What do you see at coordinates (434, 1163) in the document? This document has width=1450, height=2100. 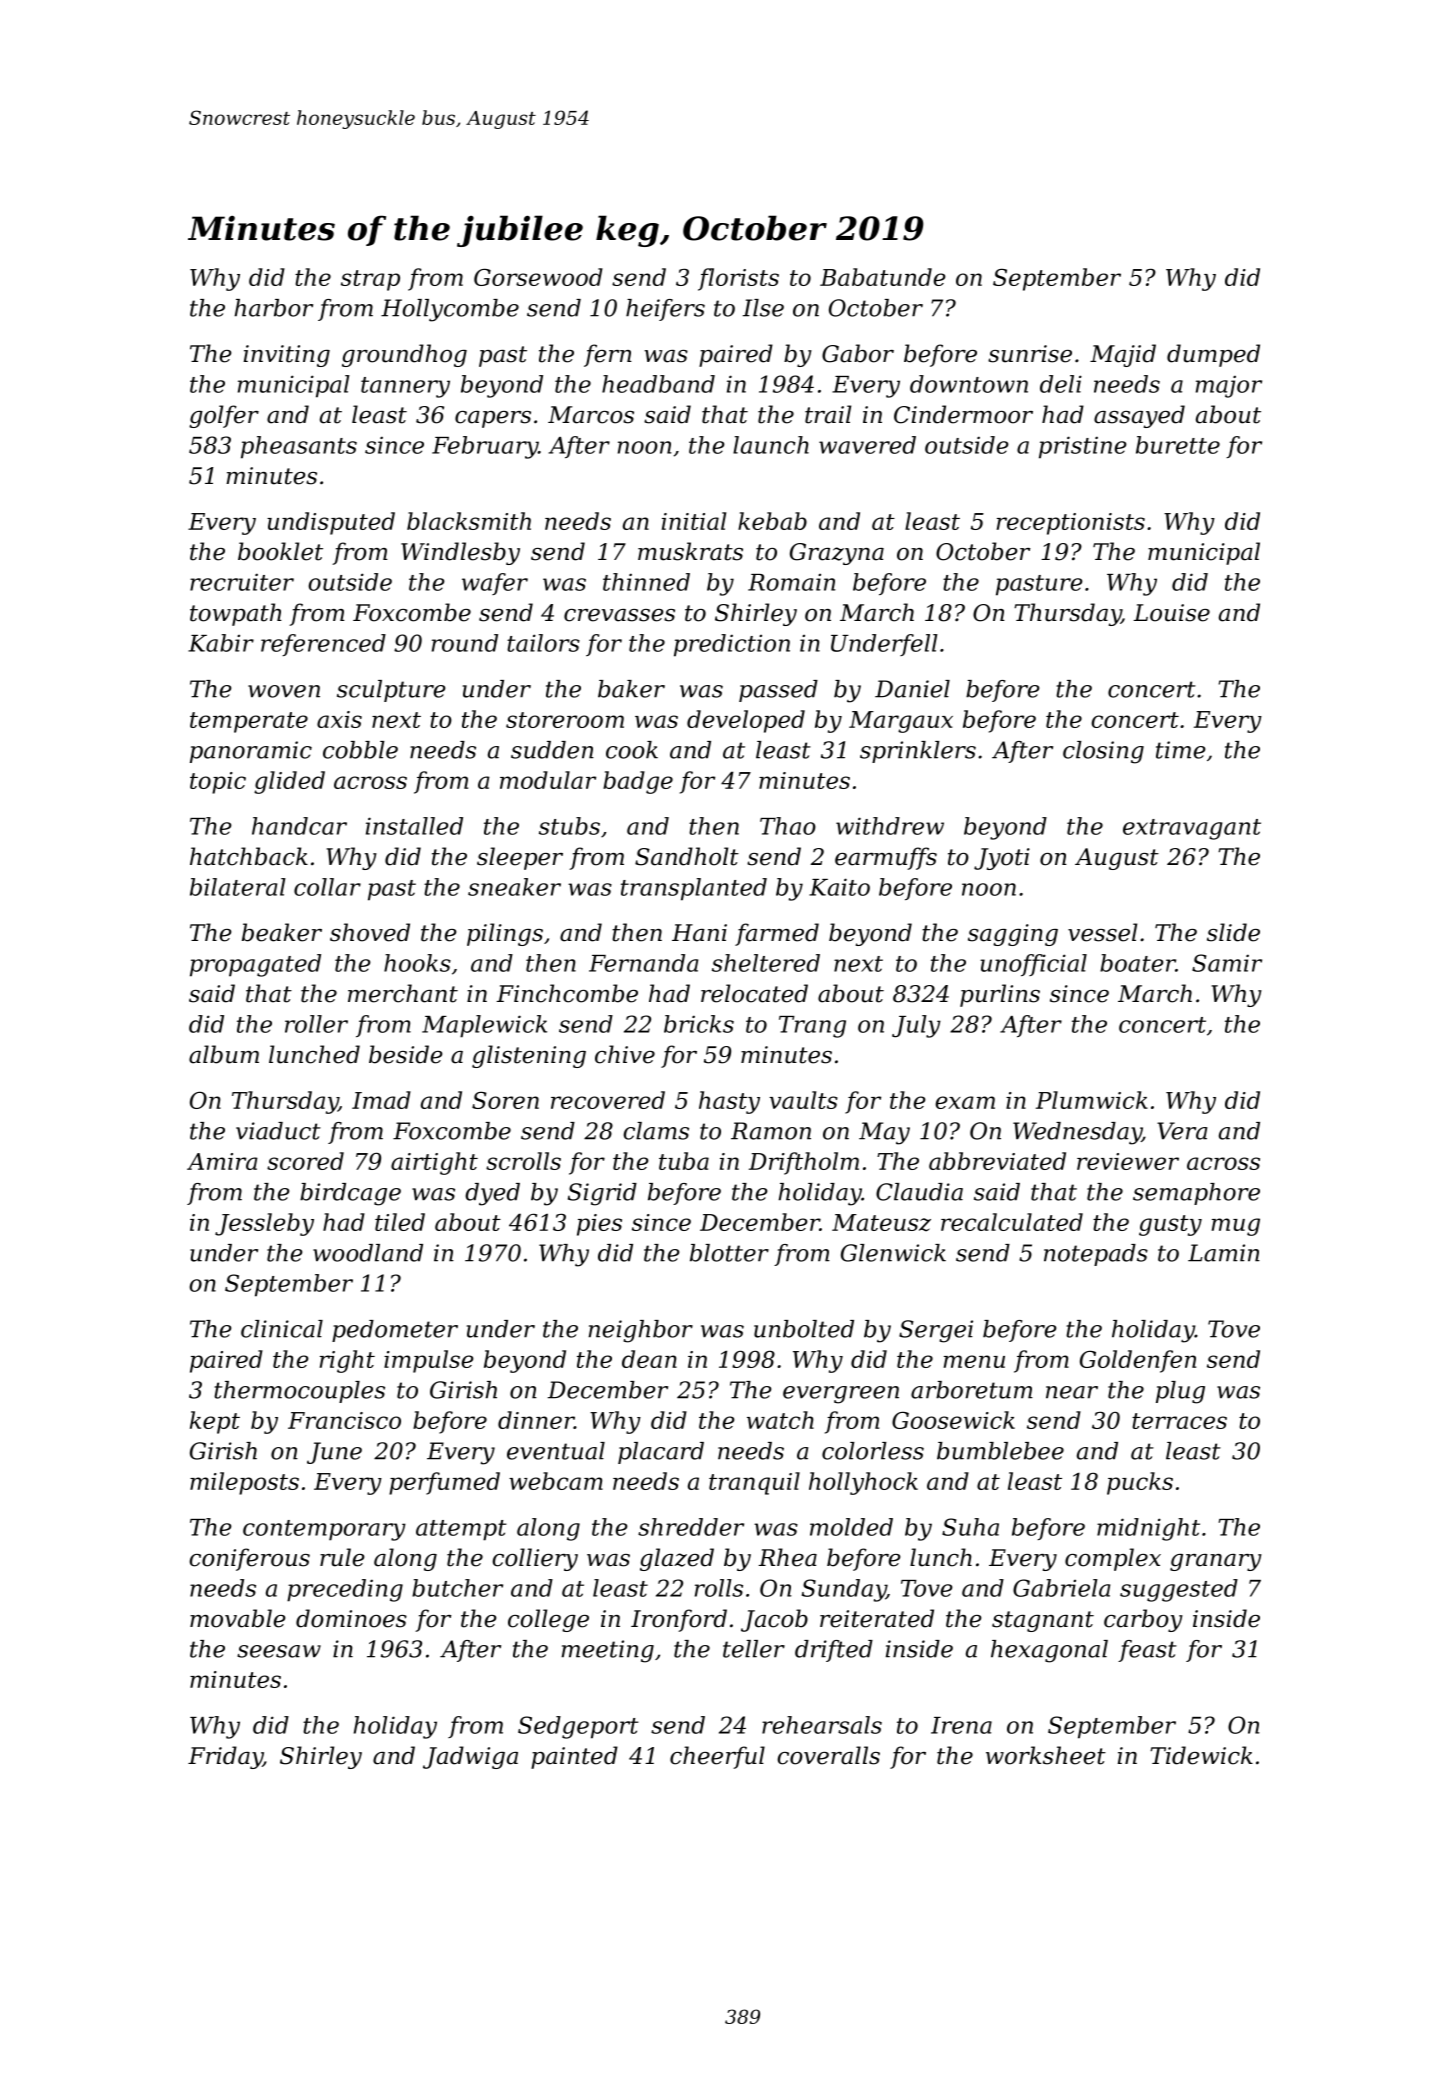 I see `airtight` at bounding box center [434, 1163].
